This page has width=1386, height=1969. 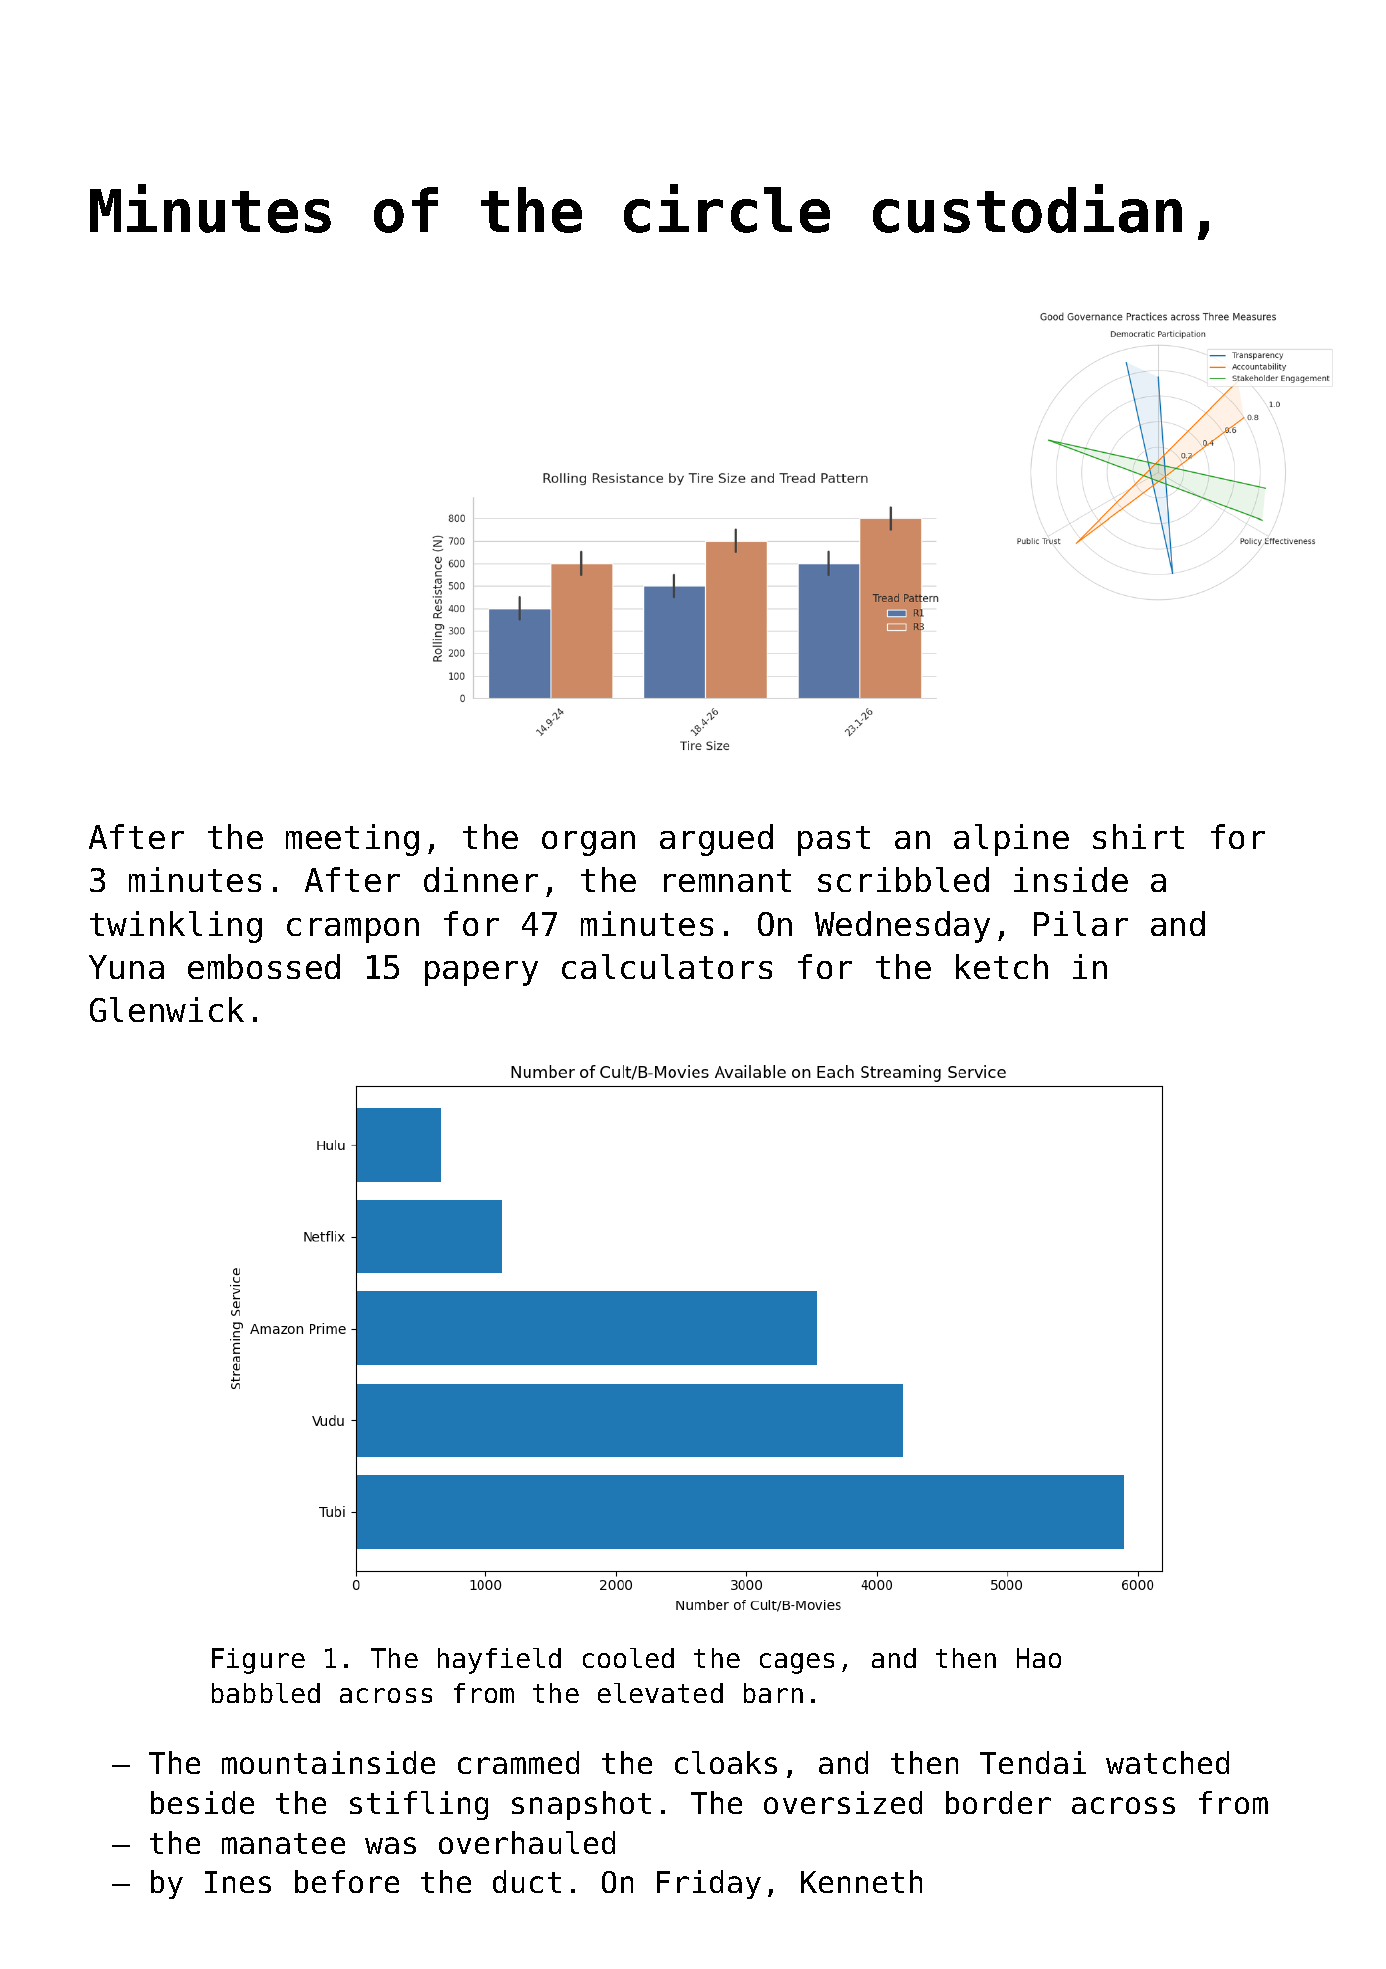 What do you see at coordinates (1039, 1658) in the page?
I see `Hao` at bounding box center [1039, 1658].
